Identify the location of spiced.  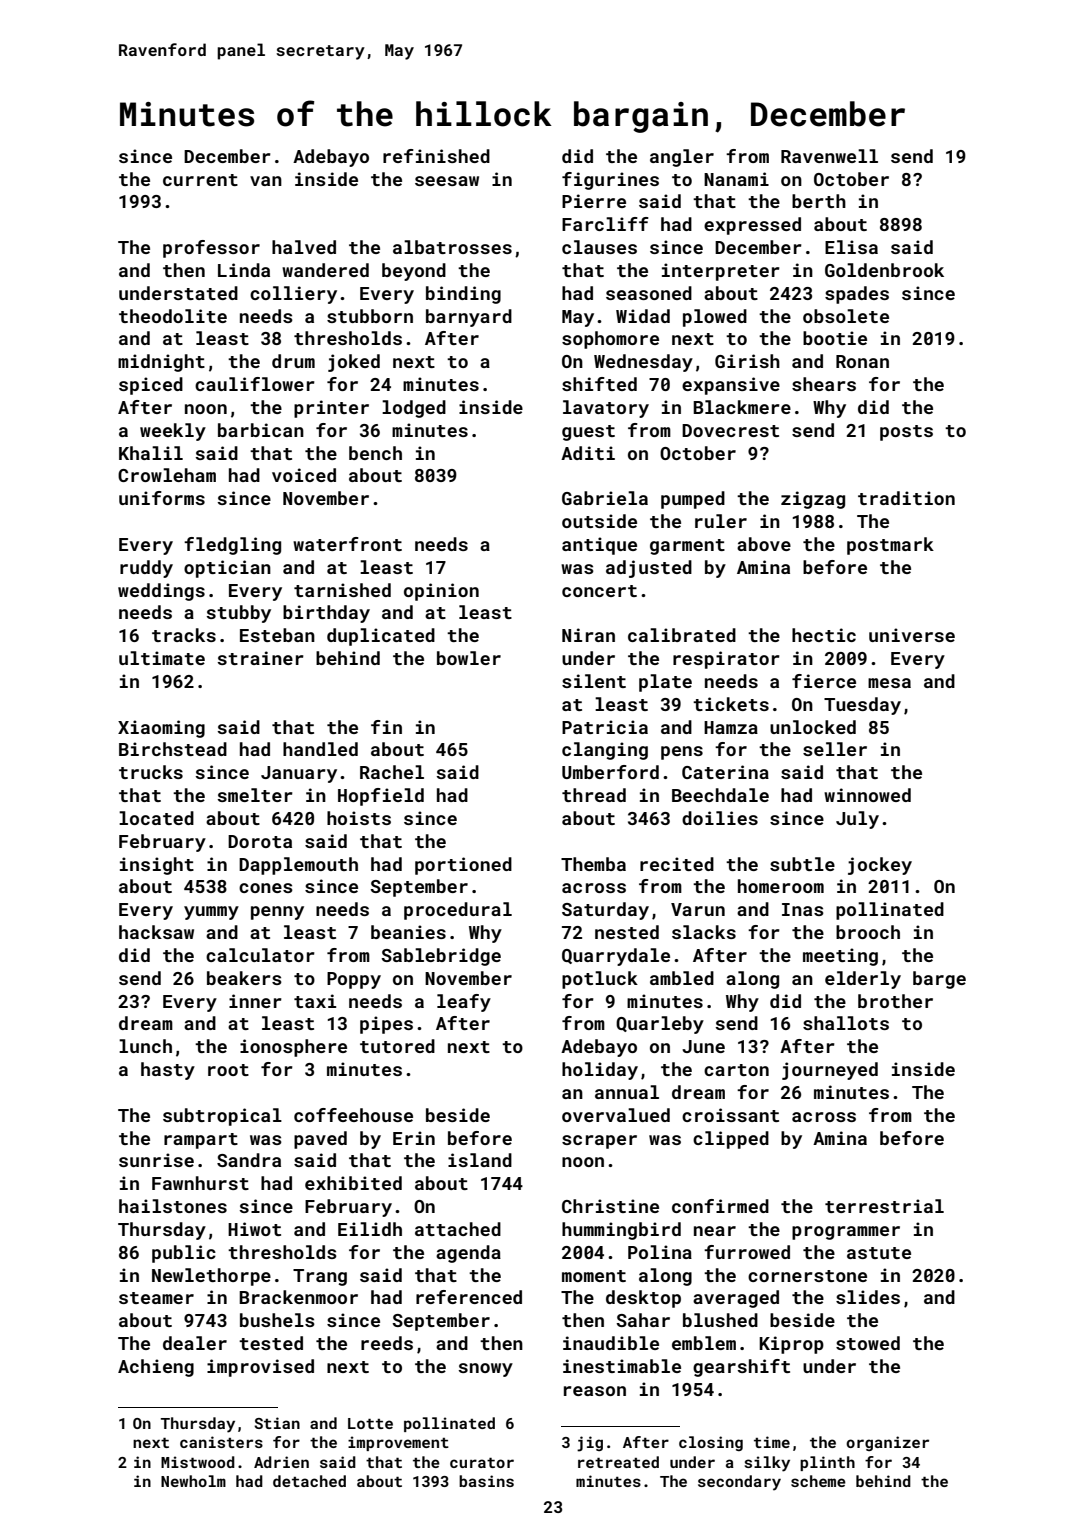
(151, 386).
